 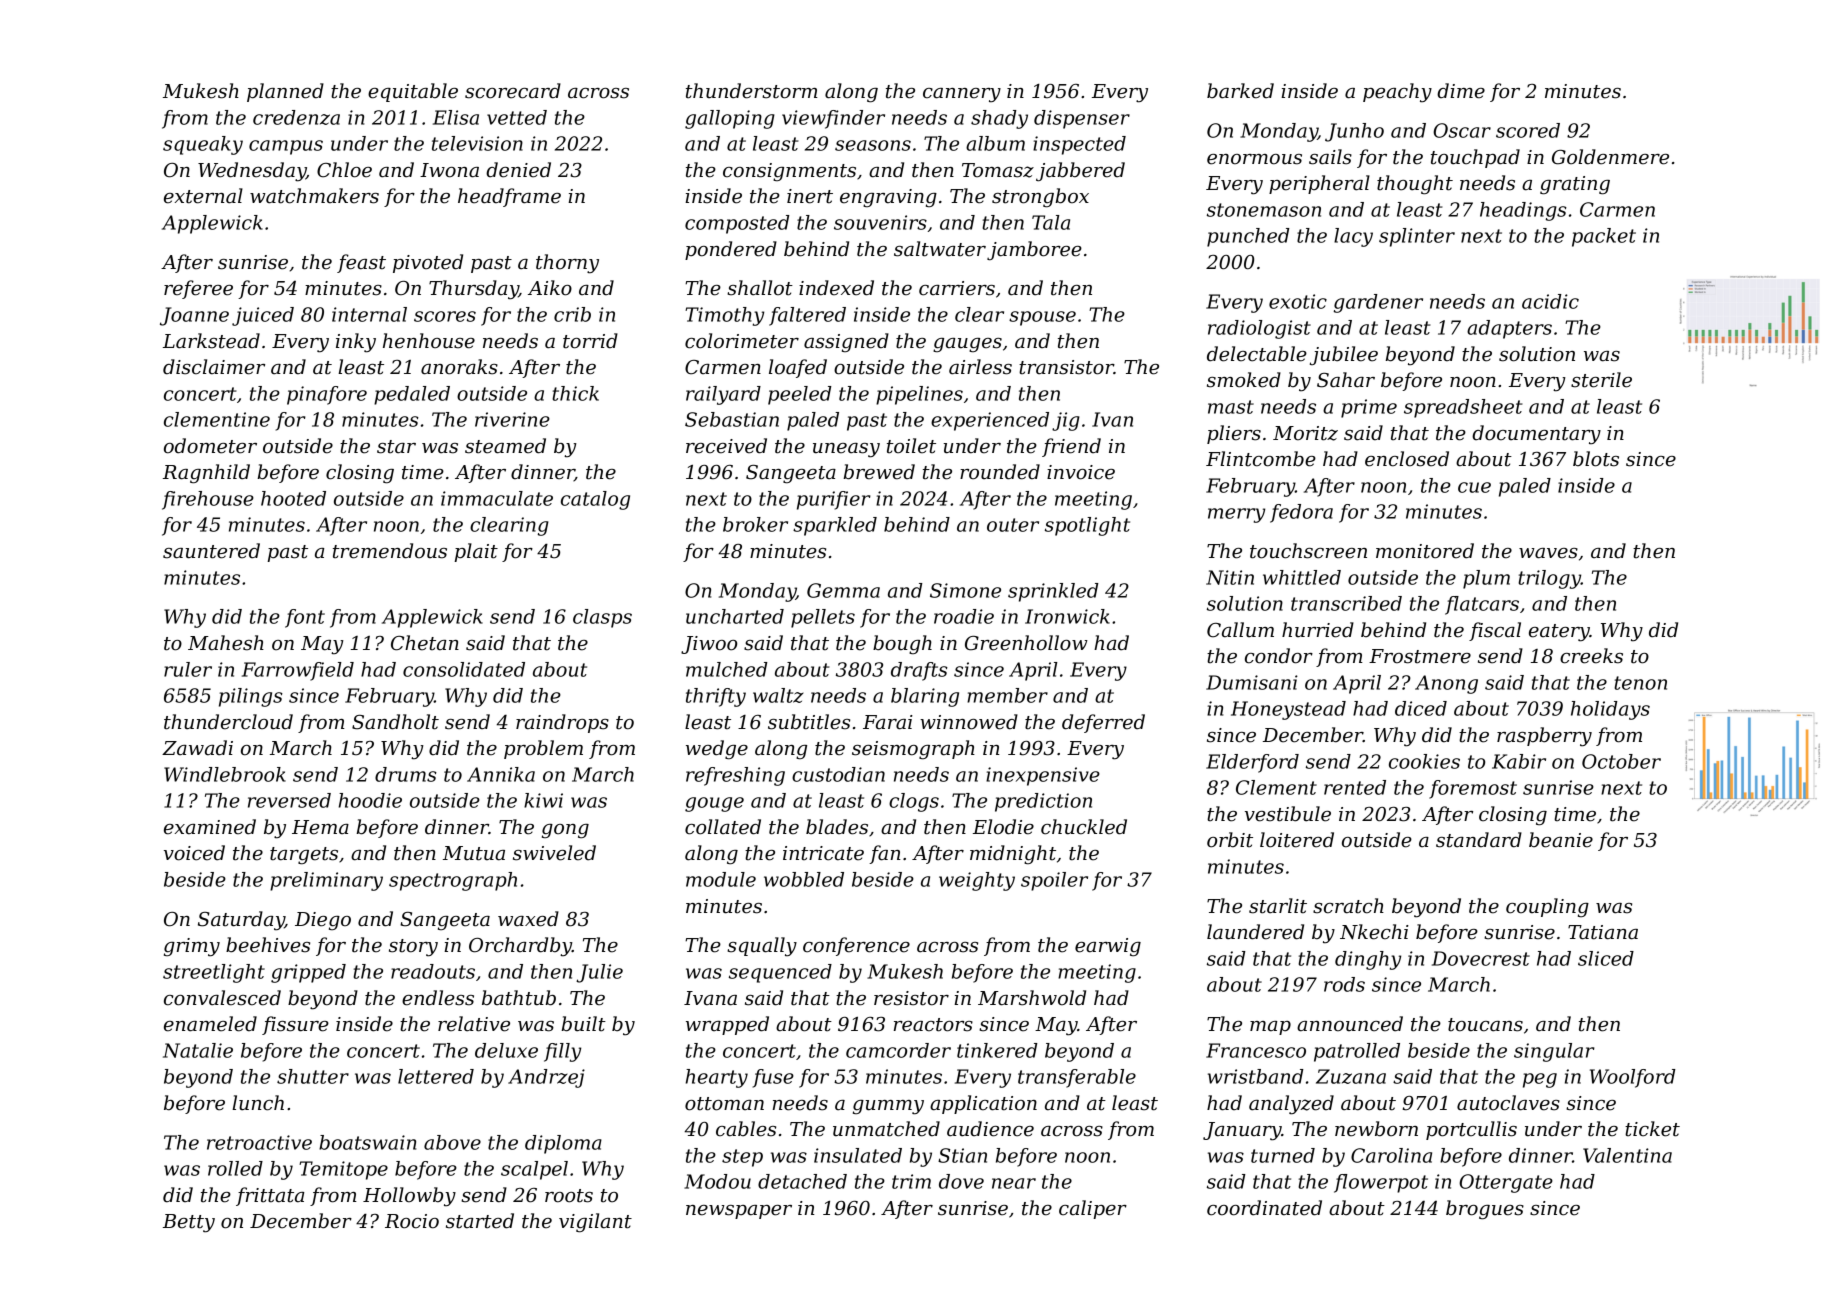 What do you see at coordinates (412, 395) in the screenshot?
I see `pedaled` at bounding box center [412, 395].
